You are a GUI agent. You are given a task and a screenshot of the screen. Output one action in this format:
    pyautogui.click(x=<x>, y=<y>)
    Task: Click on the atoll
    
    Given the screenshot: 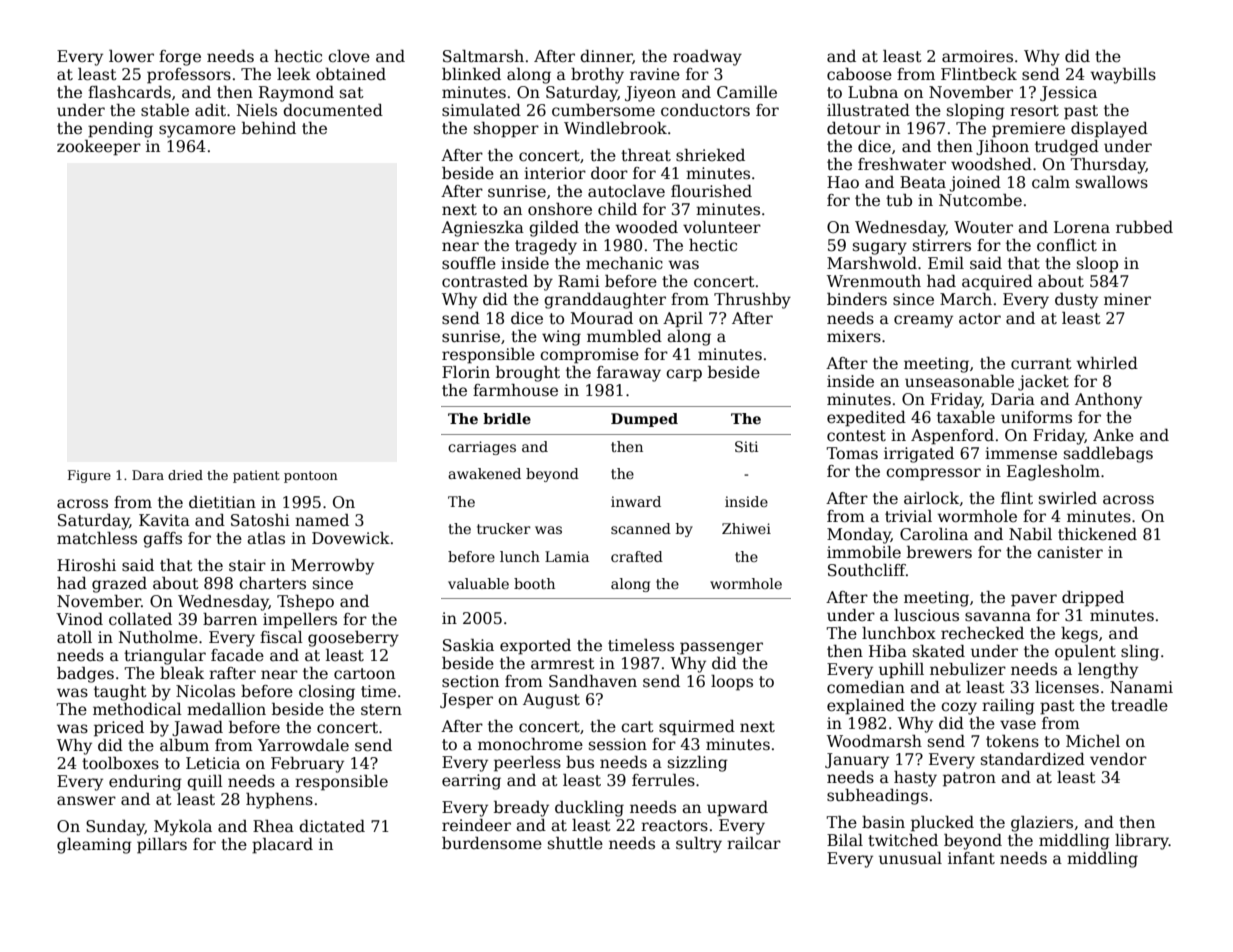 What is the action you would take?
    pyautogui.click(x=74, y=637)
